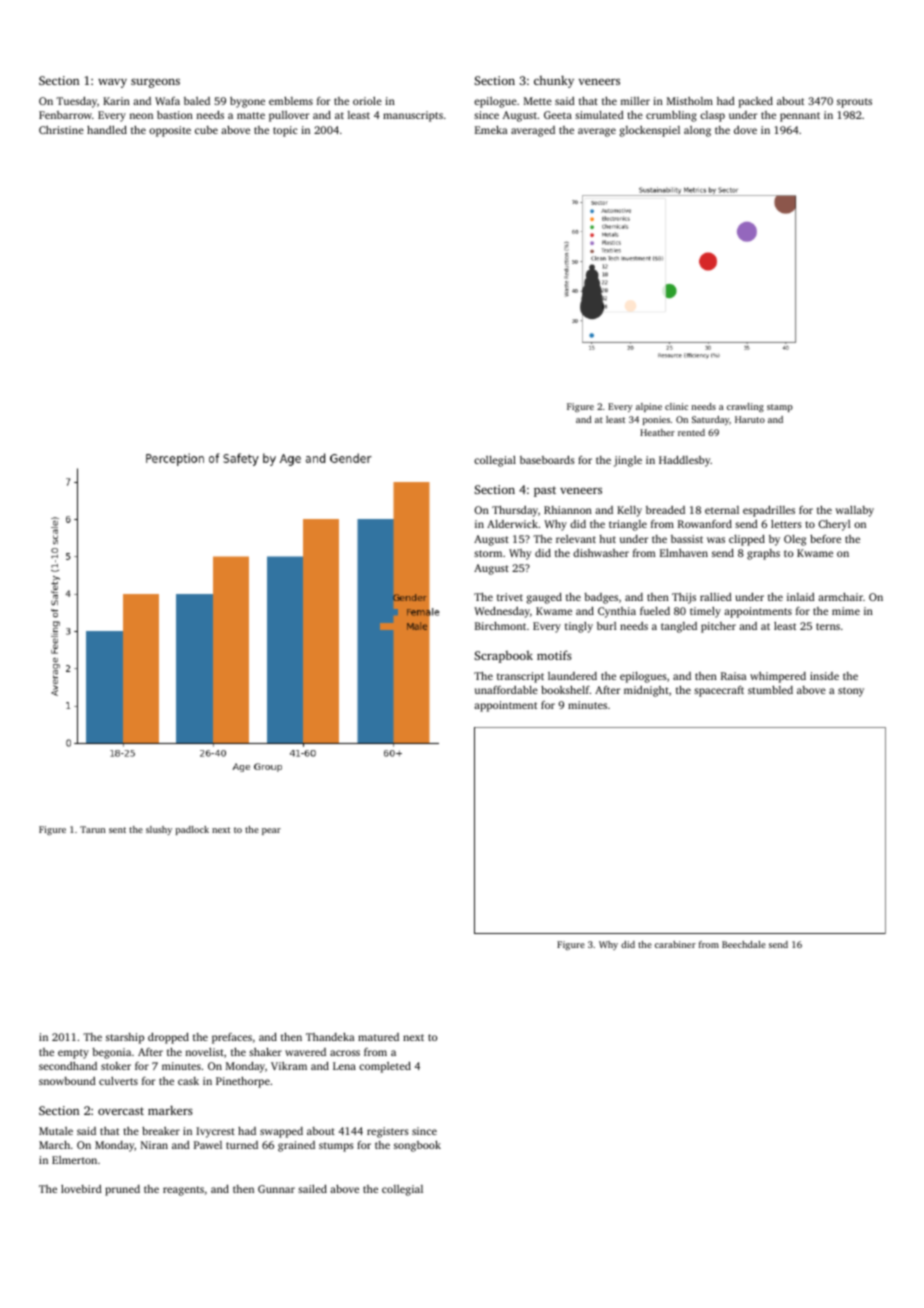 The height and width of the screenshot is (1308, 924). I want to click on opposite, so click(170, 131).
